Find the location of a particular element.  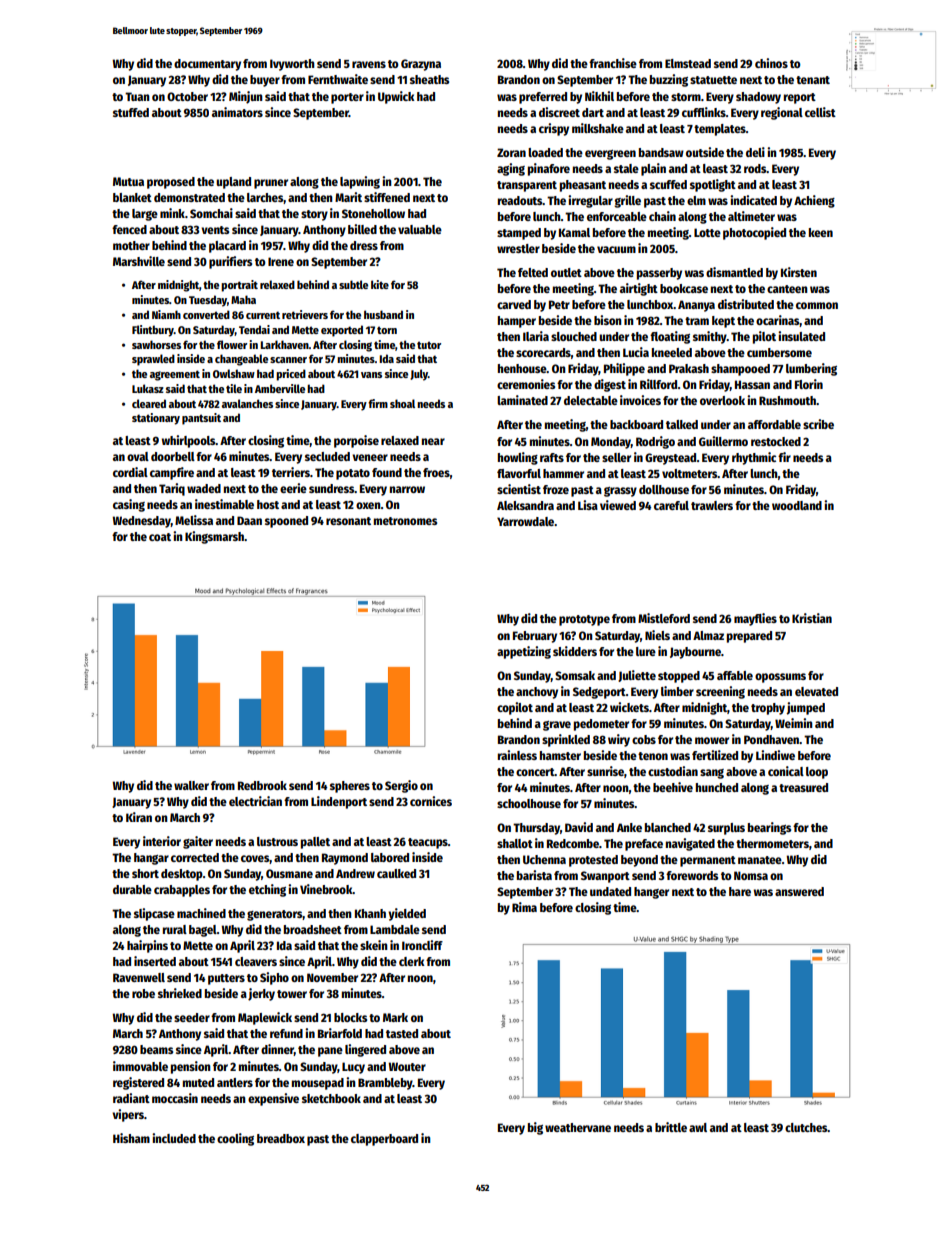

forewords is located at coordinates (692, 875).
